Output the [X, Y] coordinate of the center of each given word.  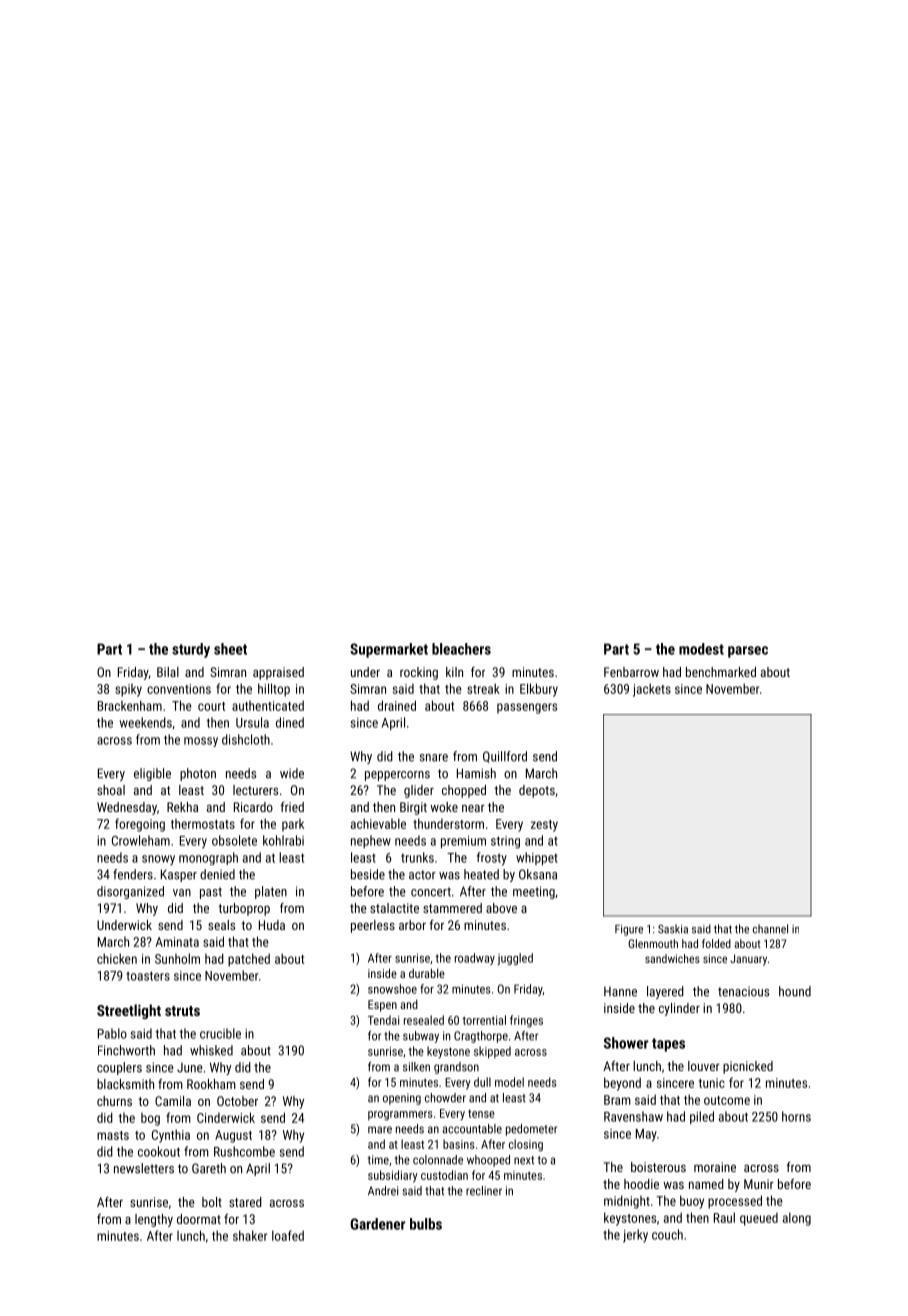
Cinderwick [226, 1117]
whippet [537, 858]
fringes [526, 1021]
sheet [230, 649]
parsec [748, 652]
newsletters [144, 1168]
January [748, 960]
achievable [378, 823]
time [378, 1160]
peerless [373, 926]
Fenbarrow [631, 672]
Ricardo [253, 807]
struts [182, 1011]
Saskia [673, 929]
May [646, 1135]
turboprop [244, 909]
